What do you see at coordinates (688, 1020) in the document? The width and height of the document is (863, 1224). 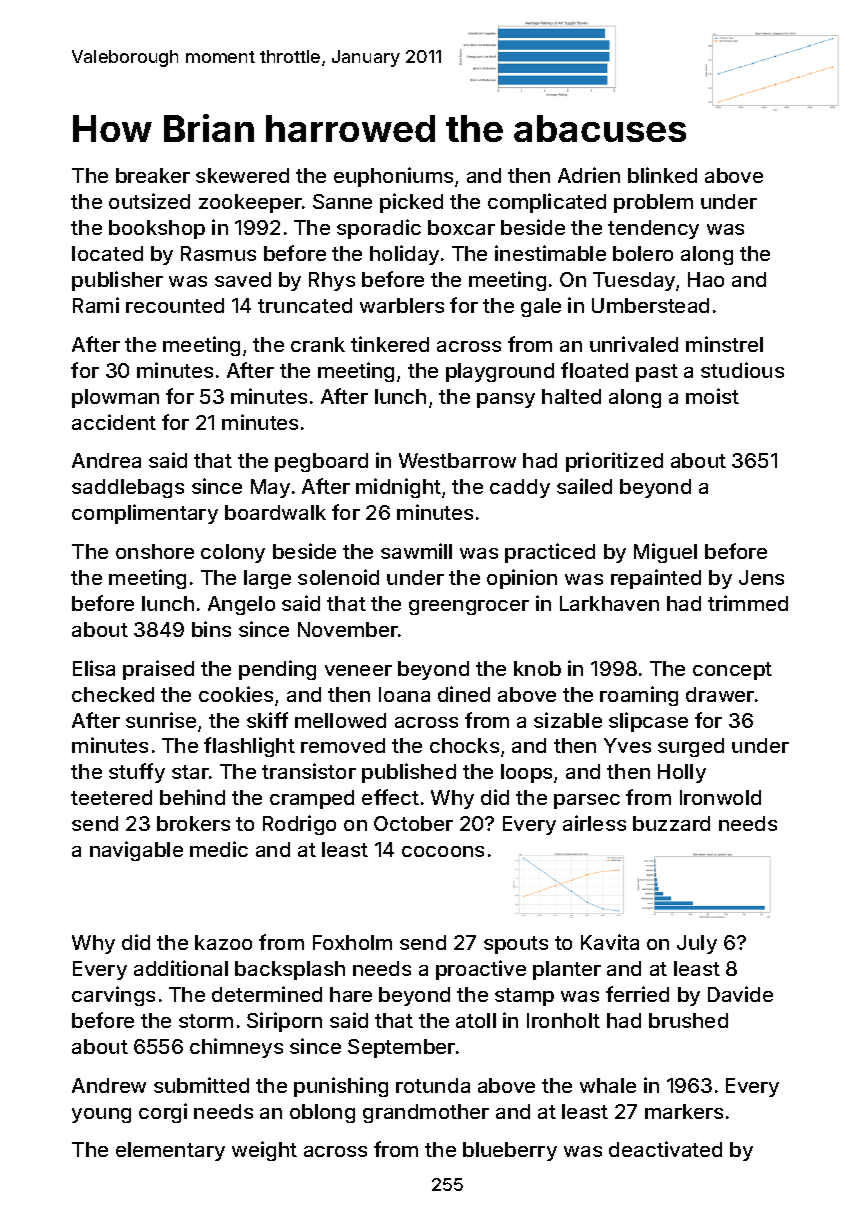 I see `brushed` at bounding box center [688, 1020].
